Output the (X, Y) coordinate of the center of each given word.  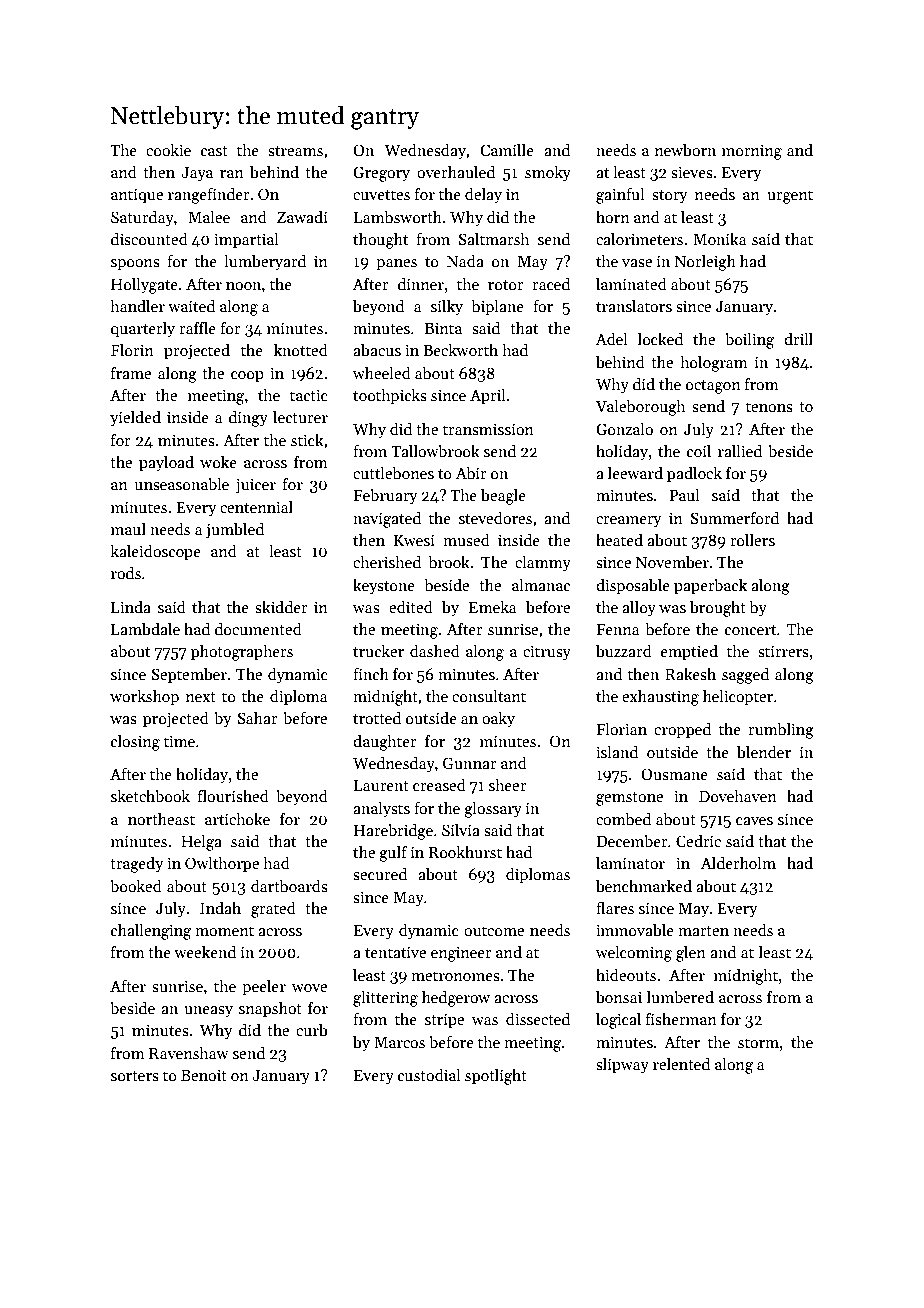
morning (752, 152)
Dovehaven (738, 796)
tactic (309, 395)
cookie (168, 150)
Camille (507, 150)
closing (135, 743)
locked (660, 339)
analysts (381, 810)
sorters (135, 1076)
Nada (465, 261)
